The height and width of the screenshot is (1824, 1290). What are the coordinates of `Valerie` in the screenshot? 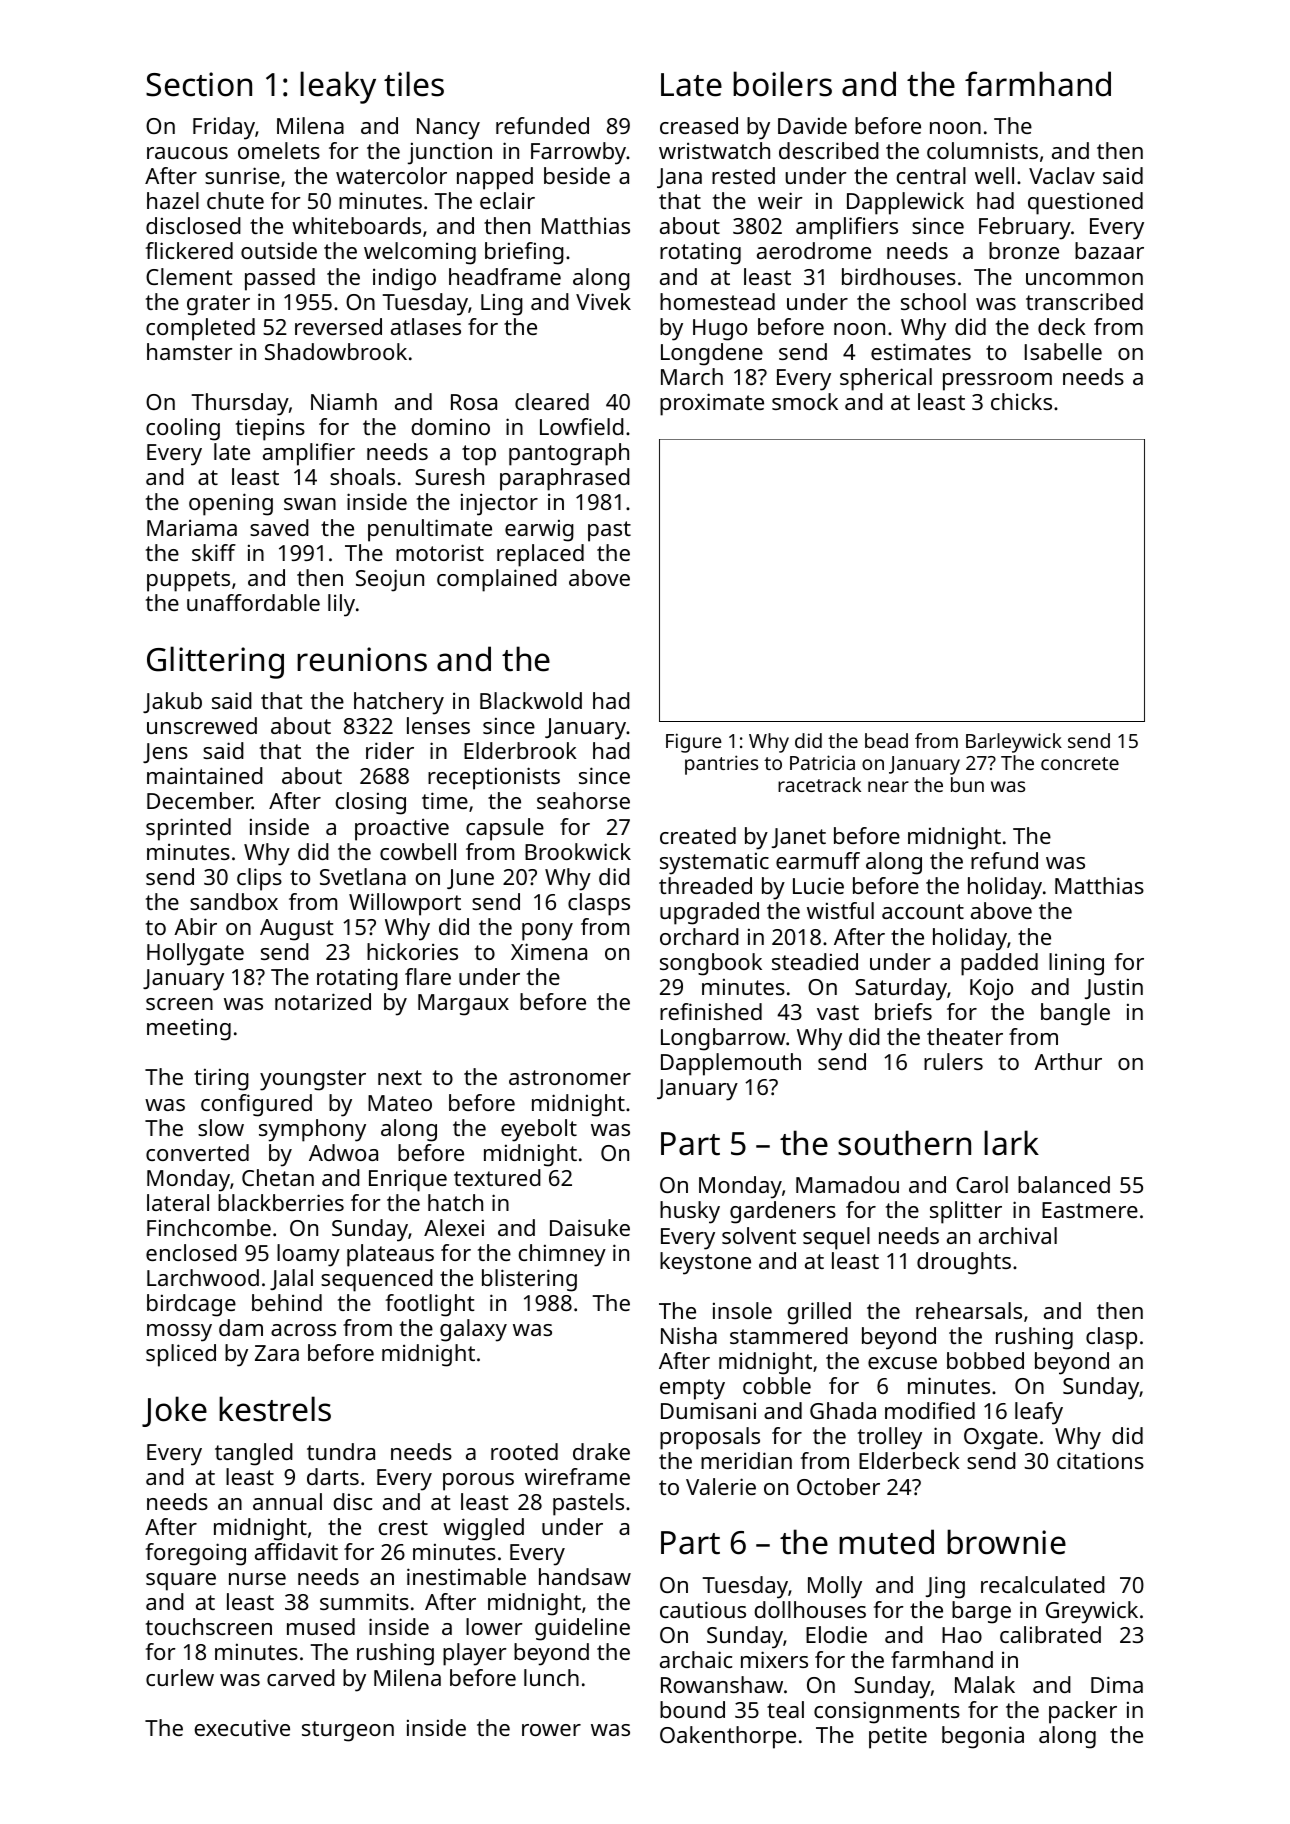 It's located at (721, 1486).
